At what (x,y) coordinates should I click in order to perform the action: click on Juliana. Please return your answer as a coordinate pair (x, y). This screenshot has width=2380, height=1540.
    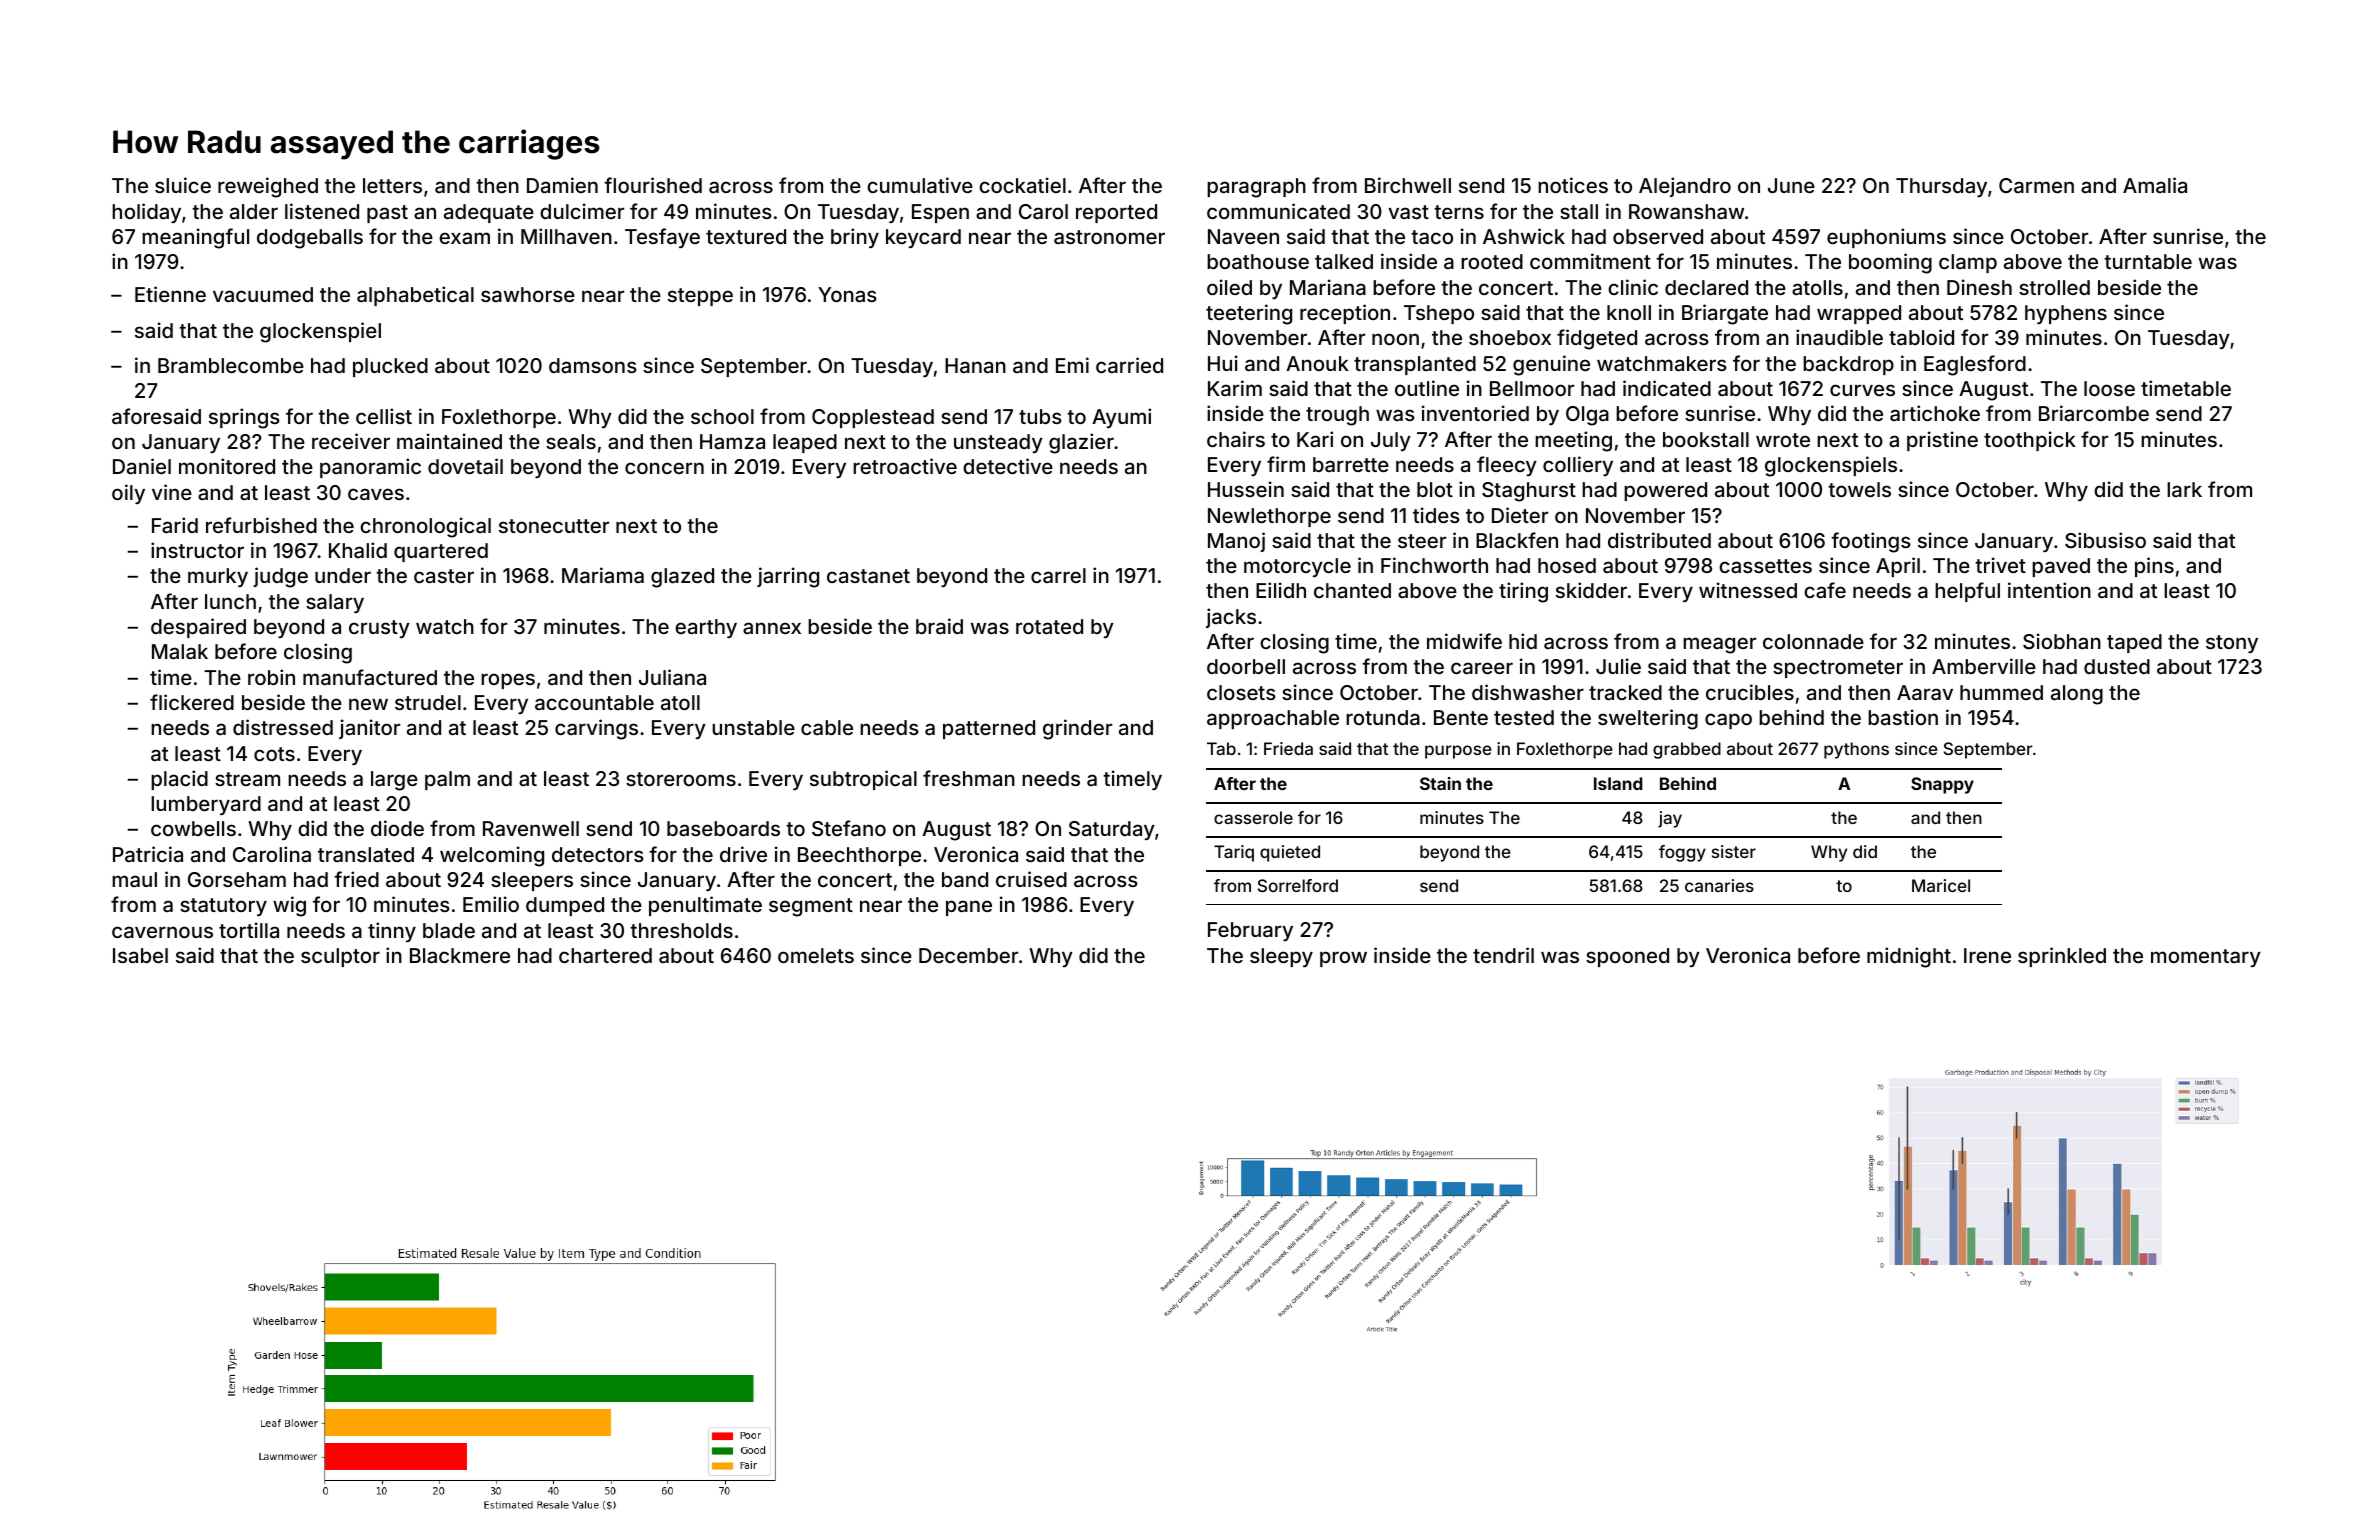
    Looking at the image, I should click on (672, 677).
